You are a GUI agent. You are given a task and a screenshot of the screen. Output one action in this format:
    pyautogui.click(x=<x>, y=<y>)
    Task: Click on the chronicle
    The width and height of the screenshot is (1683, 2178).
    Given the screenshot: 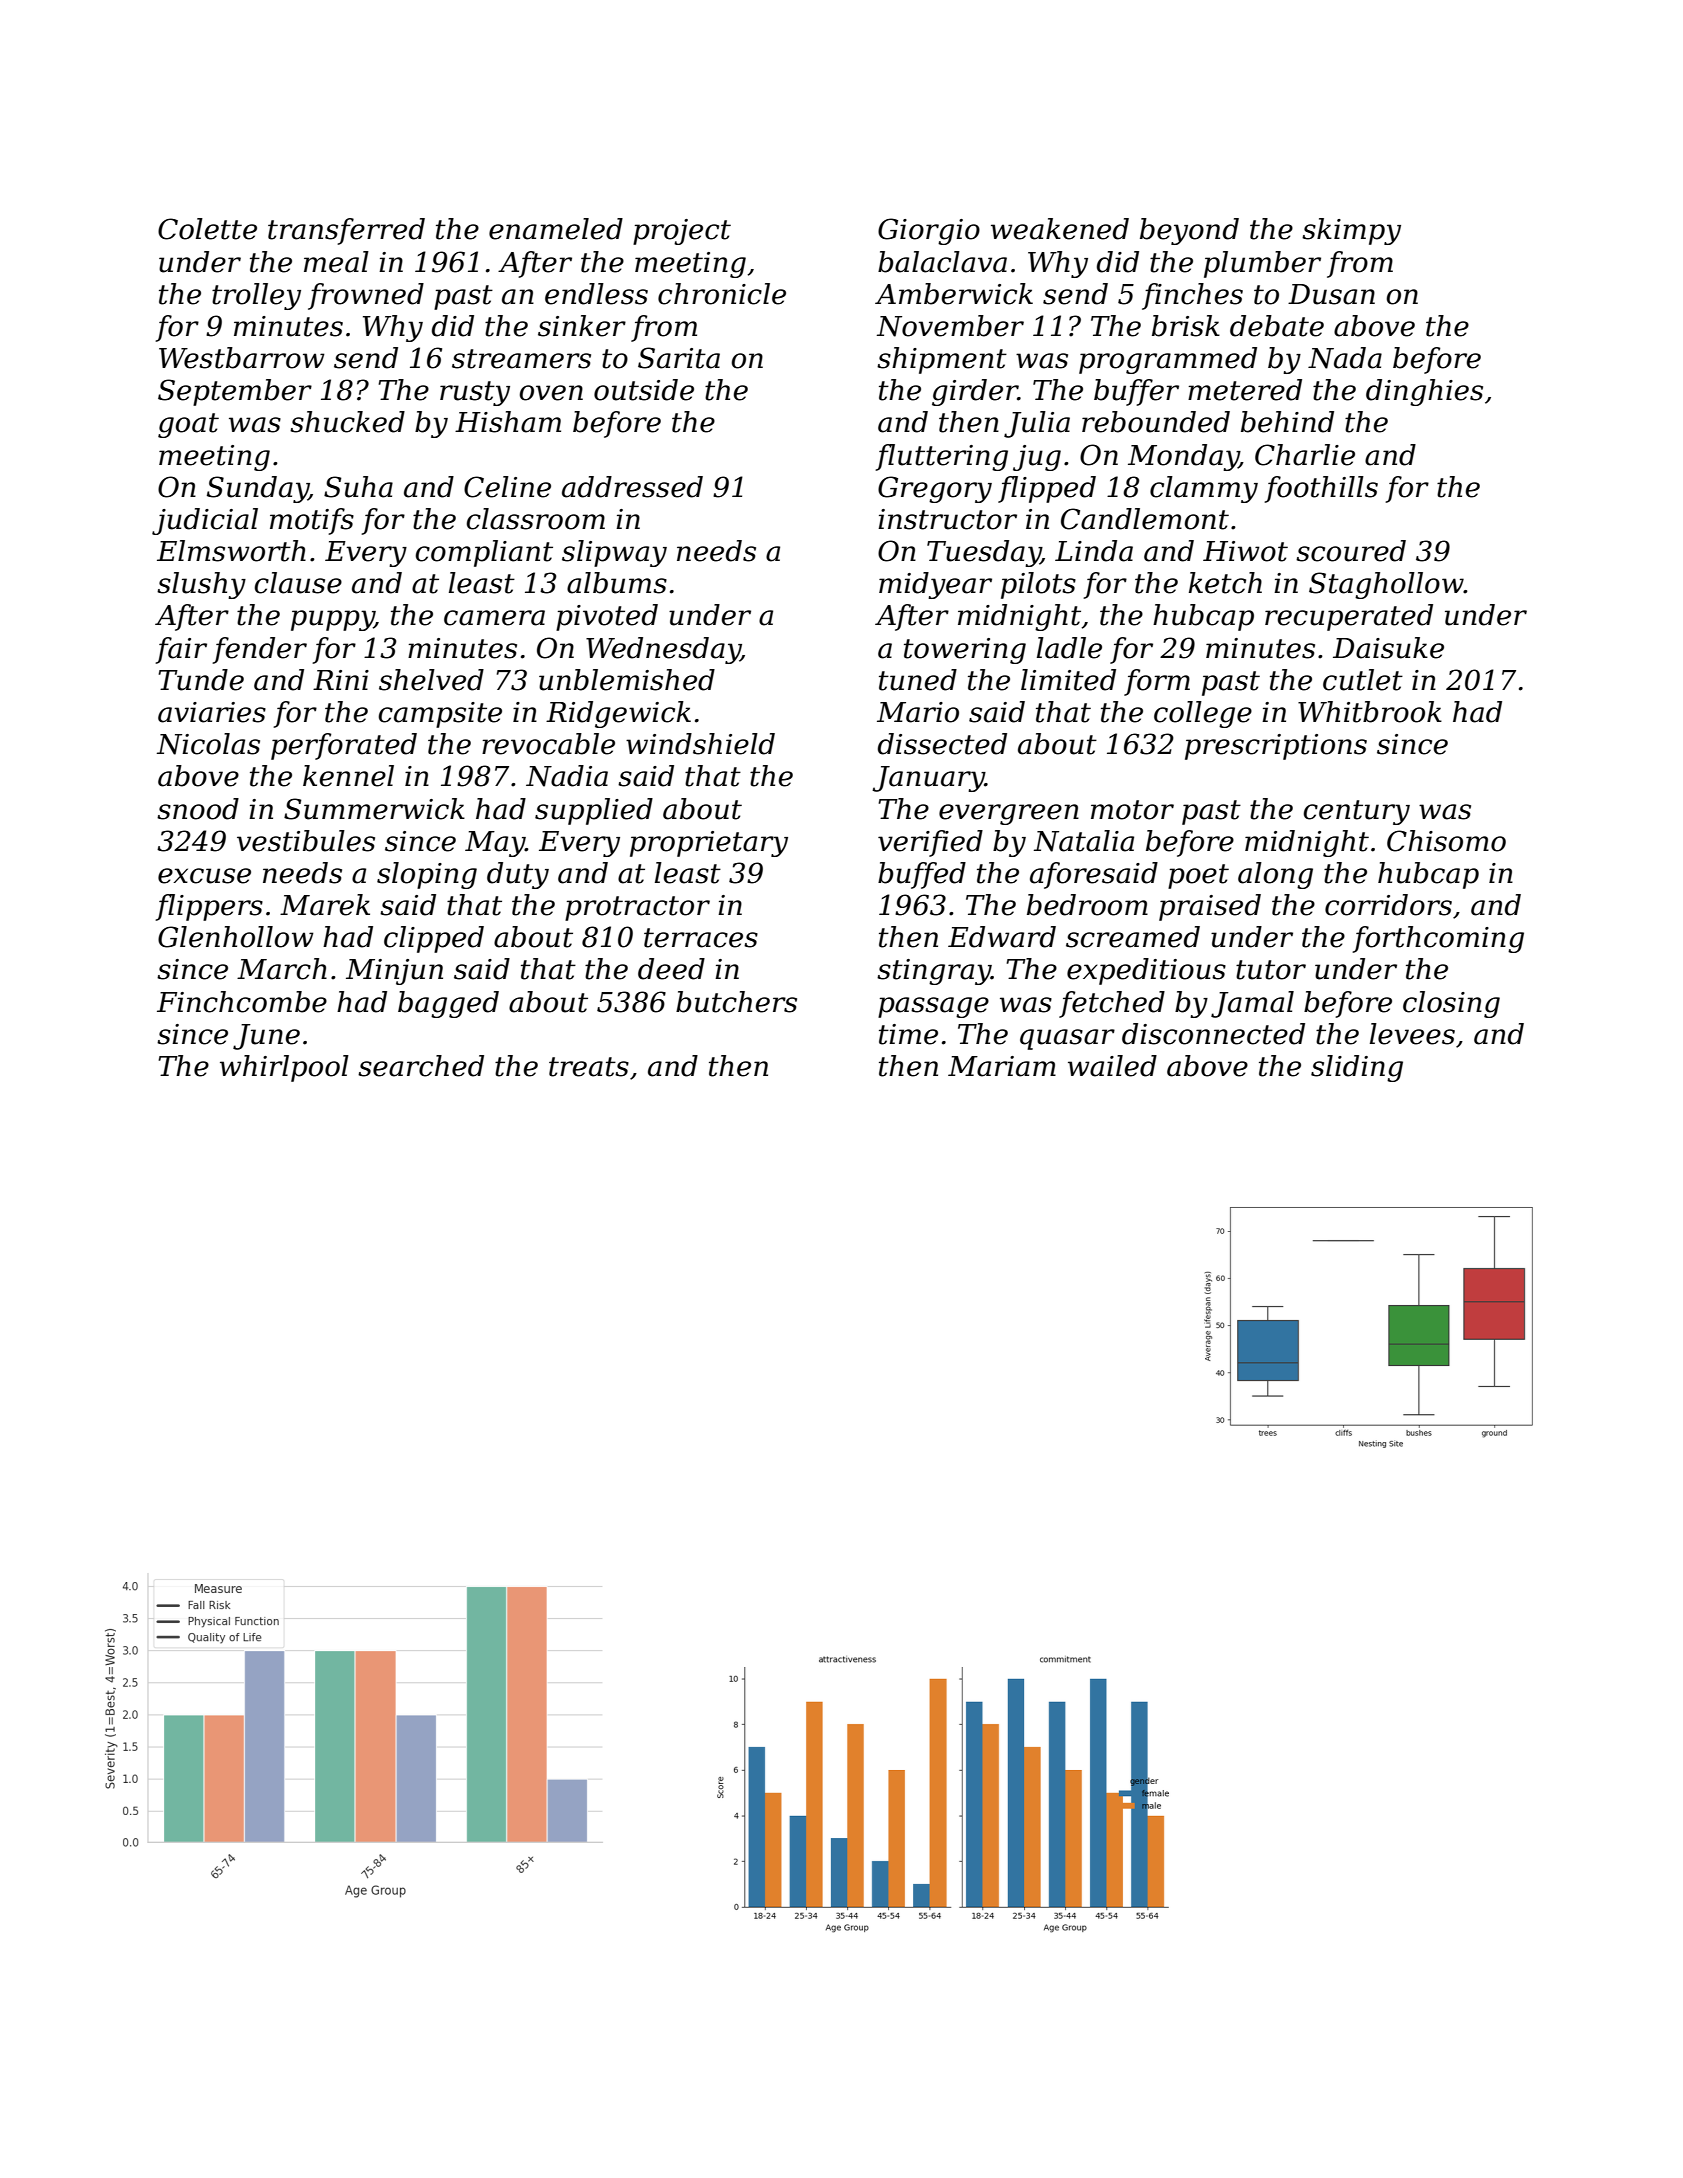 What is the action you would take?
    pyautogui.click(x=722, y=294)
